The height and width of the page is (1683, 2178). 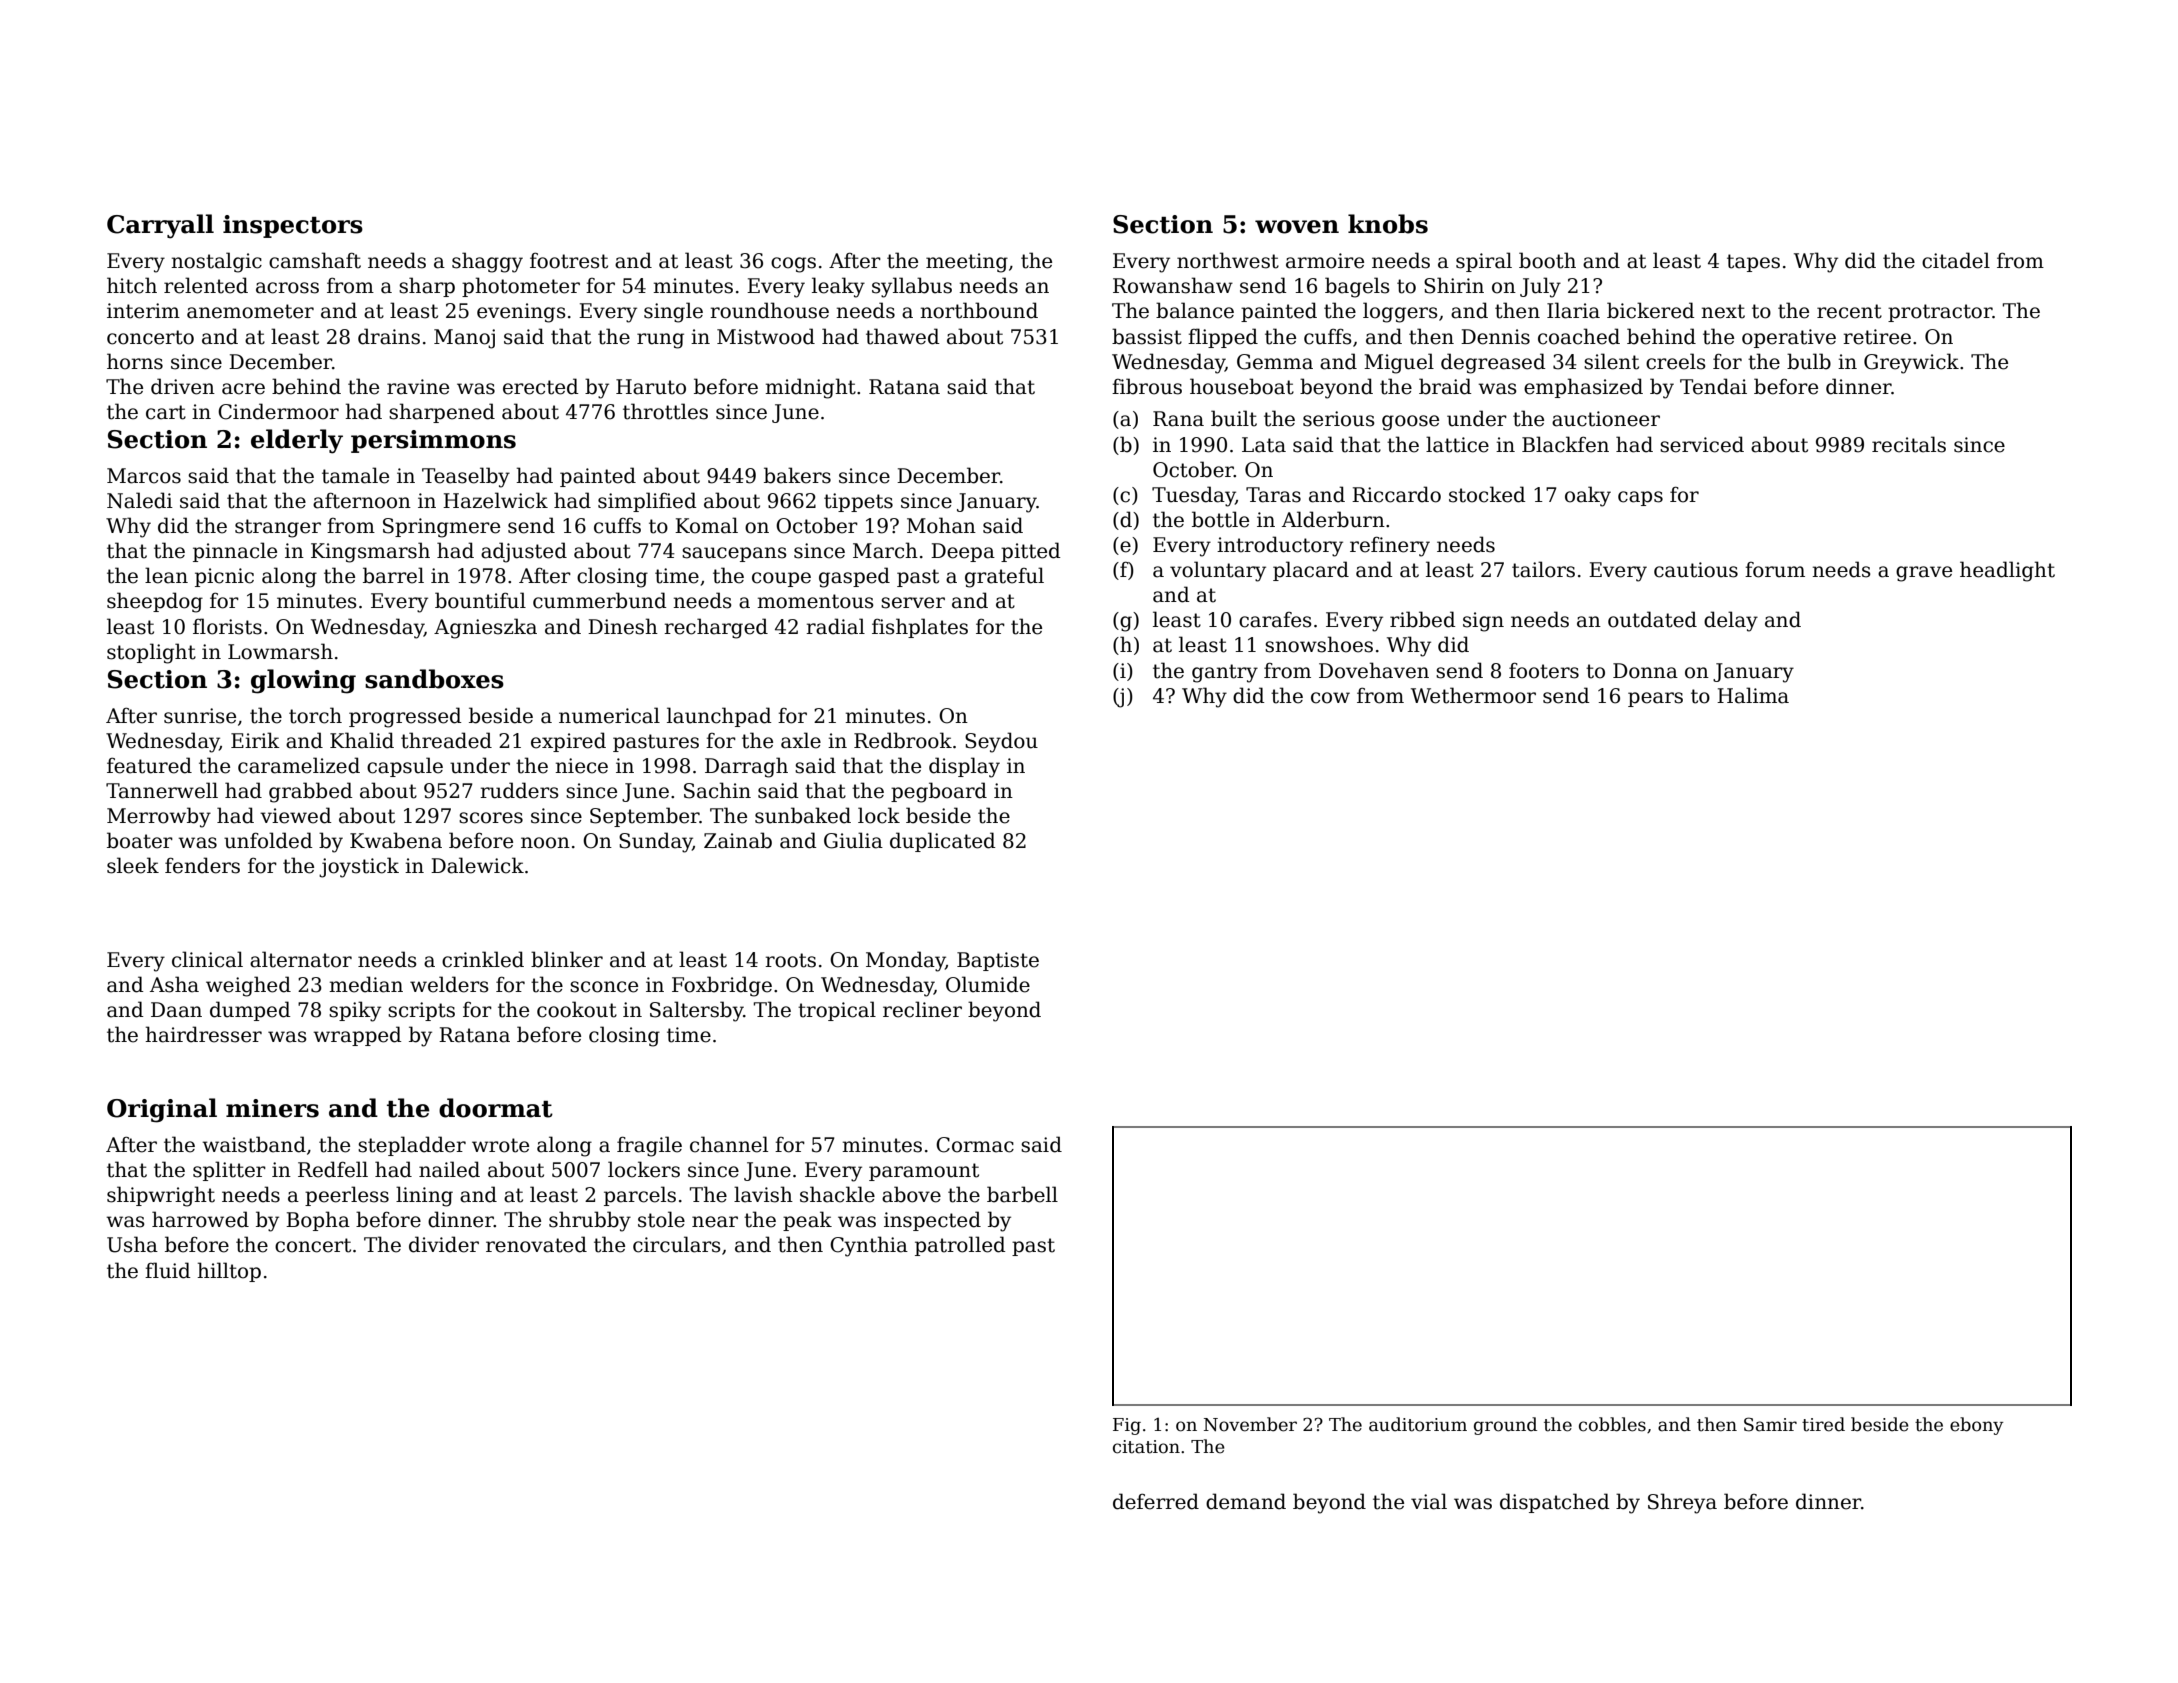 I want to click on hilltop, so click(x=229, y=1272).
